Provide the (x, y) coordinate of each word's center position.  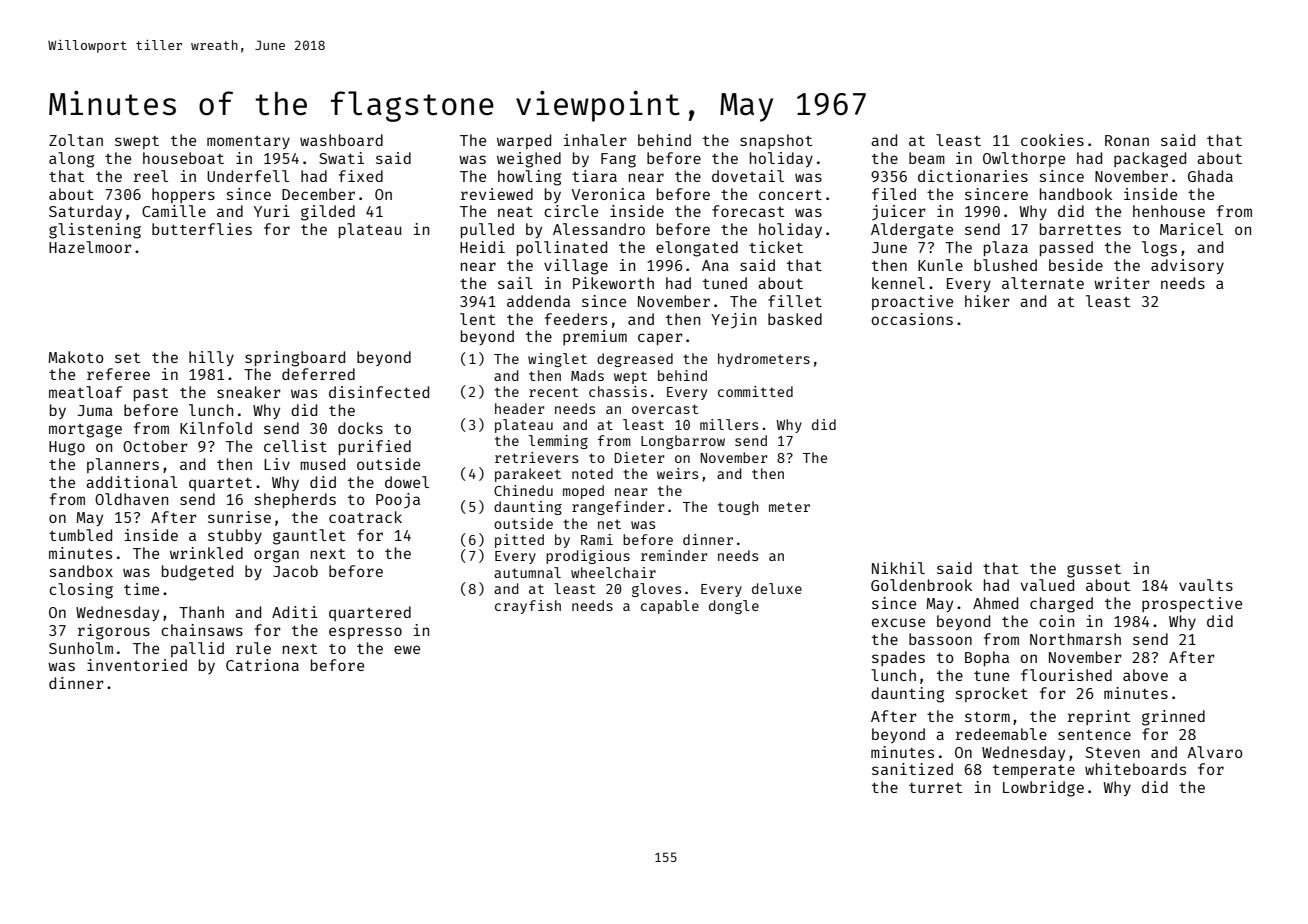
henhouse (1169, 211)
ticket (776, 247)
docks (360, 428)
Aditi (295, 612)
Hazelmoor (90, 247)
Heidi (482, 247)
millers (729, 424)
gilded (328, 213)
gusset (1094, 571)
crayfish (528, 607)
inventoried (137, 665)
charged (1061, 605)
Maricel (1191, 229)
